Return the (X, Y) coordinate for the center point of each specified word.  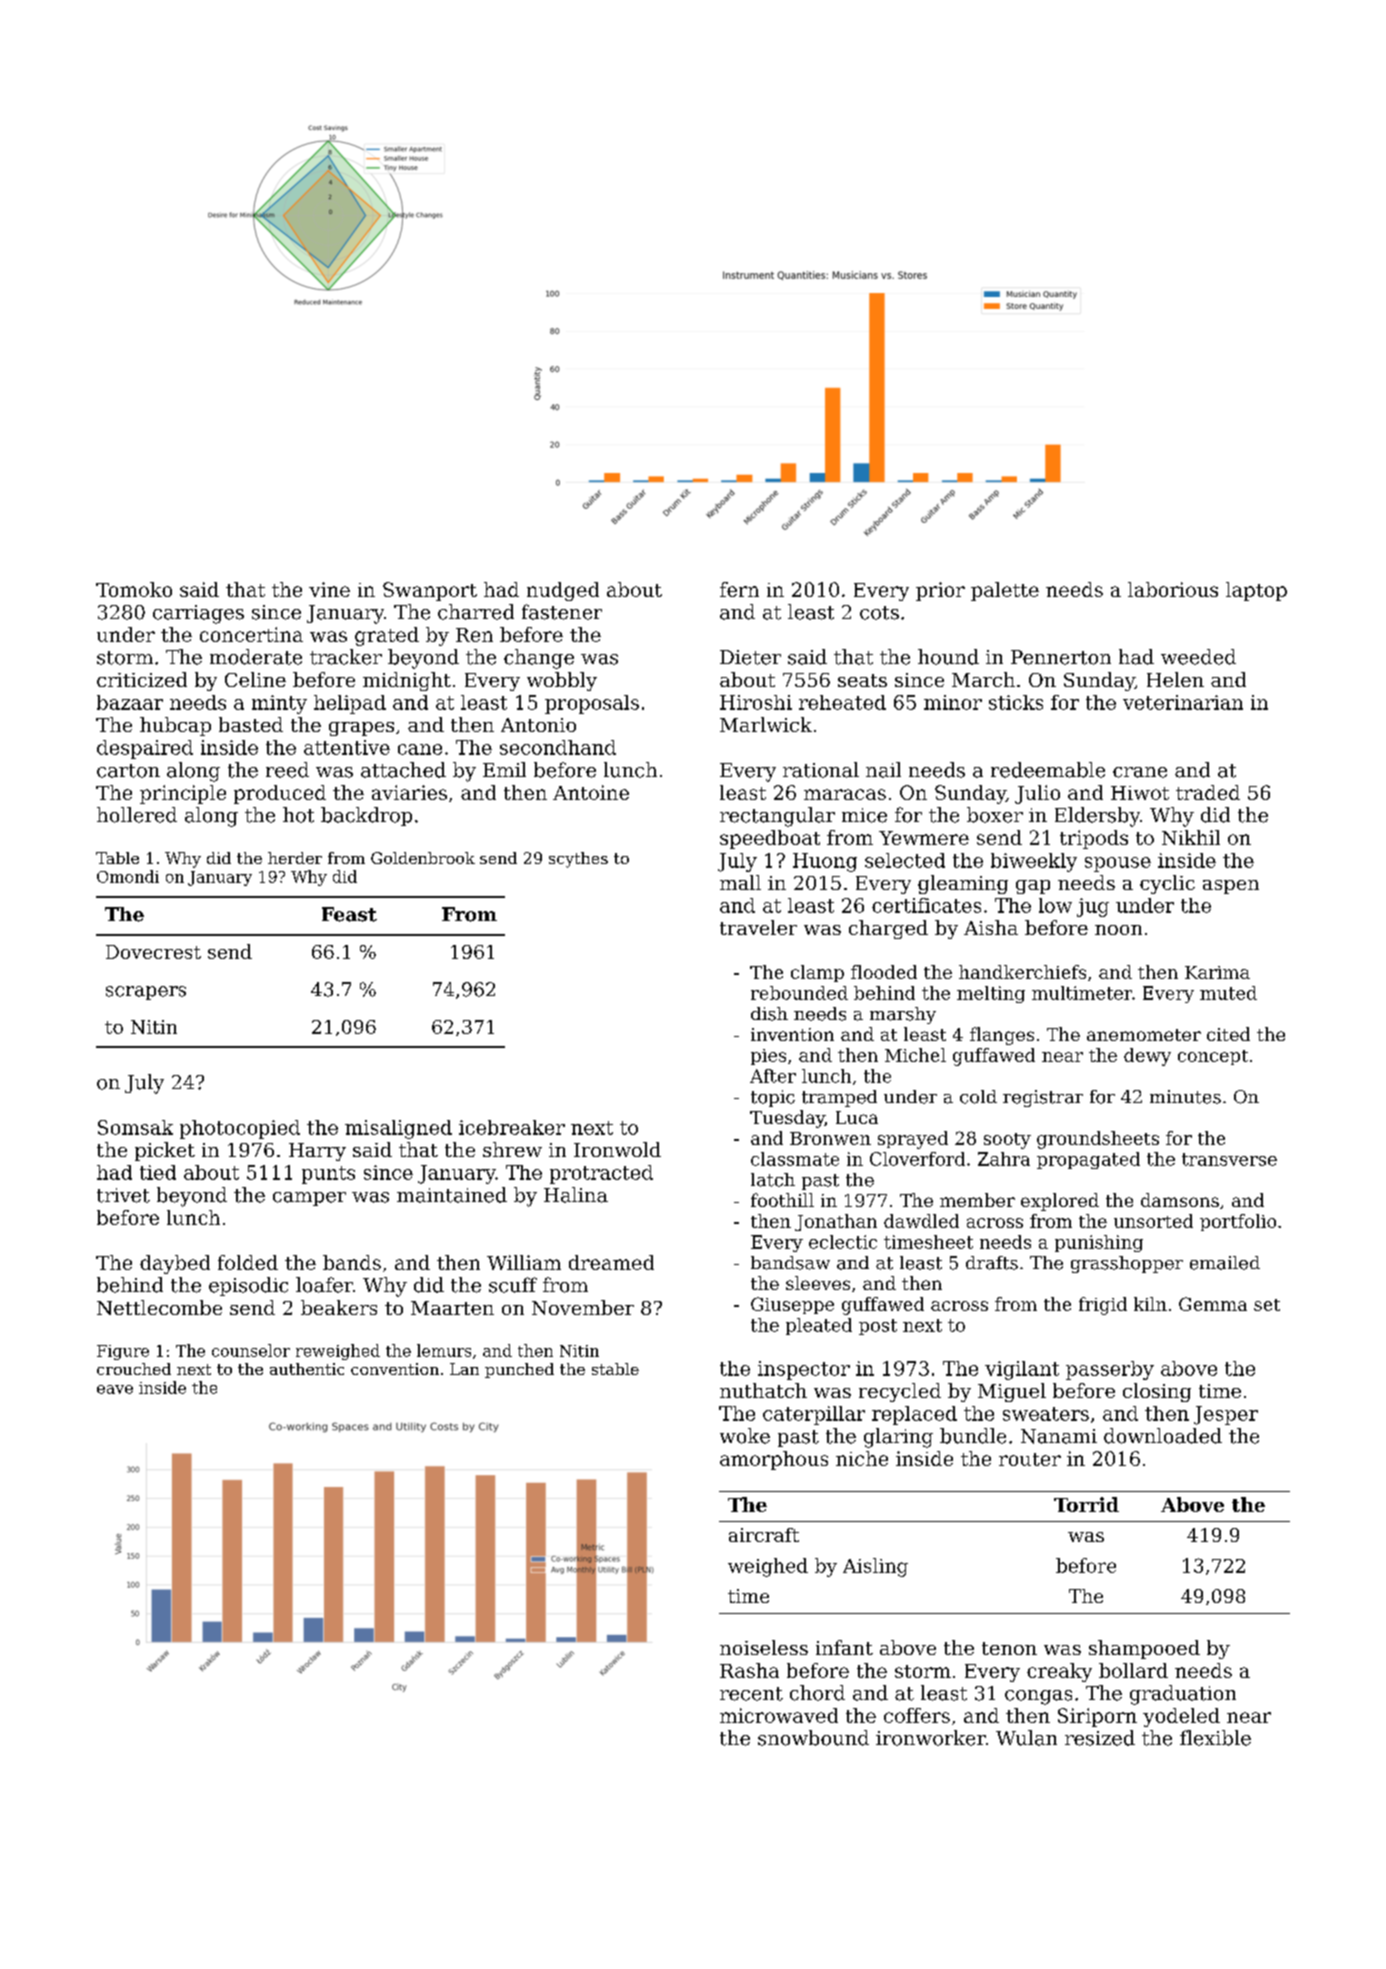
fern (739, 589)
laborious (1173, 589)
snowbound (813, 1738)
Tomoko (134, 589)
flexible (1215, 1738)
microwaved (779, 1715)
